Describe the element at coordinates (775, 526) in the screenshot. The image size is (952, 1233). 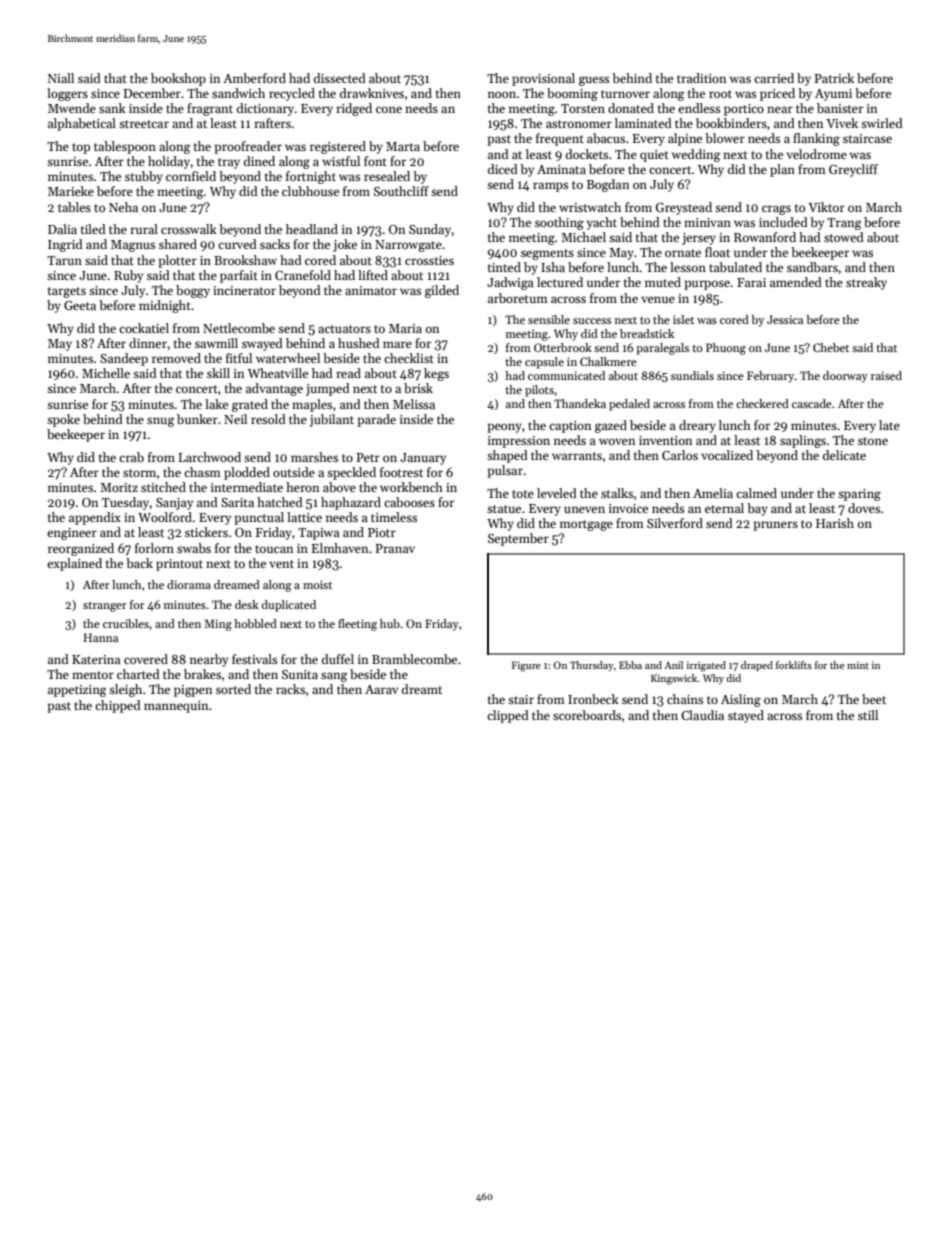
I see `pruners` at that location.
